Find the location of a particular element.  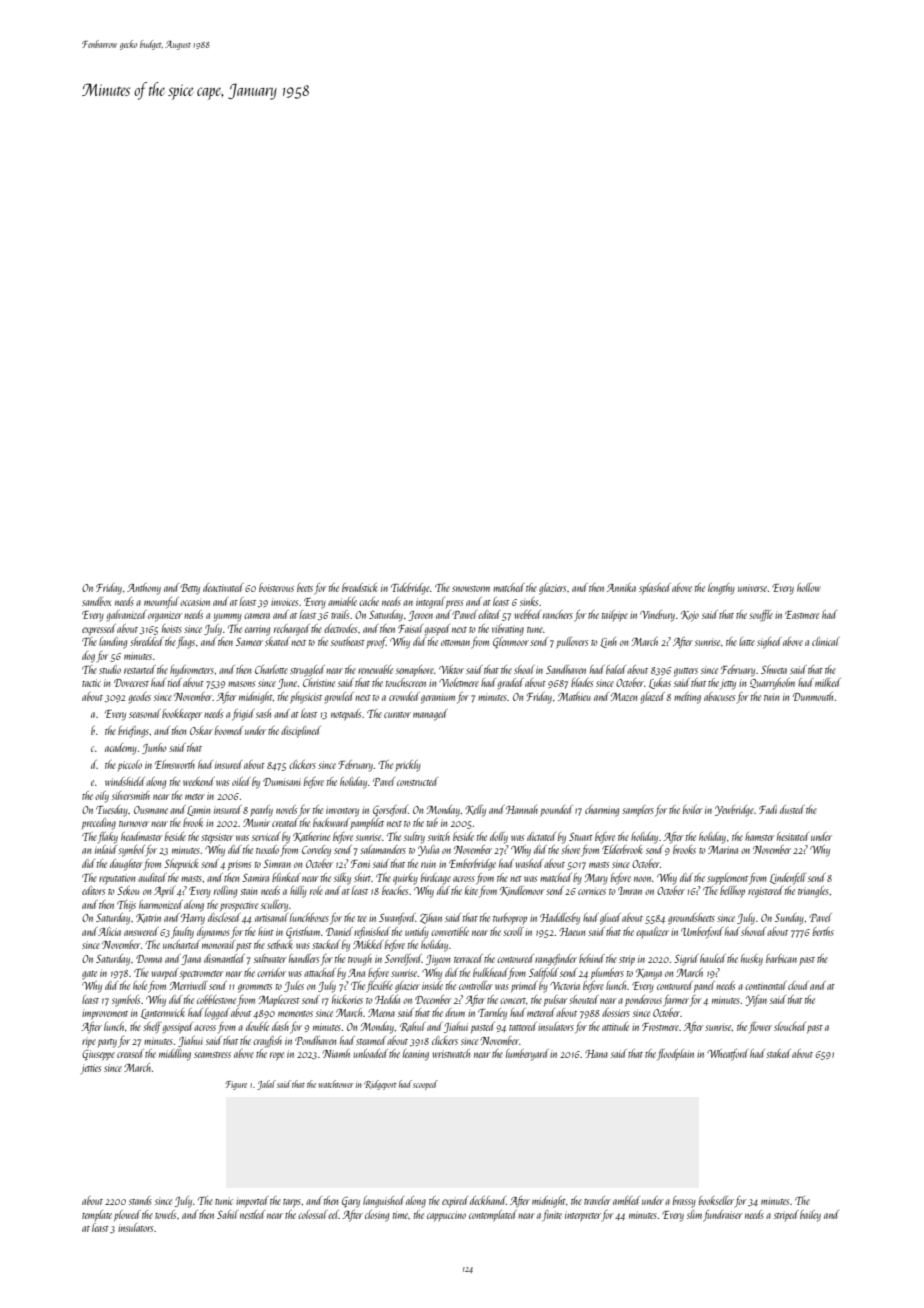

Meena is located at coordinates (381, 1013).
